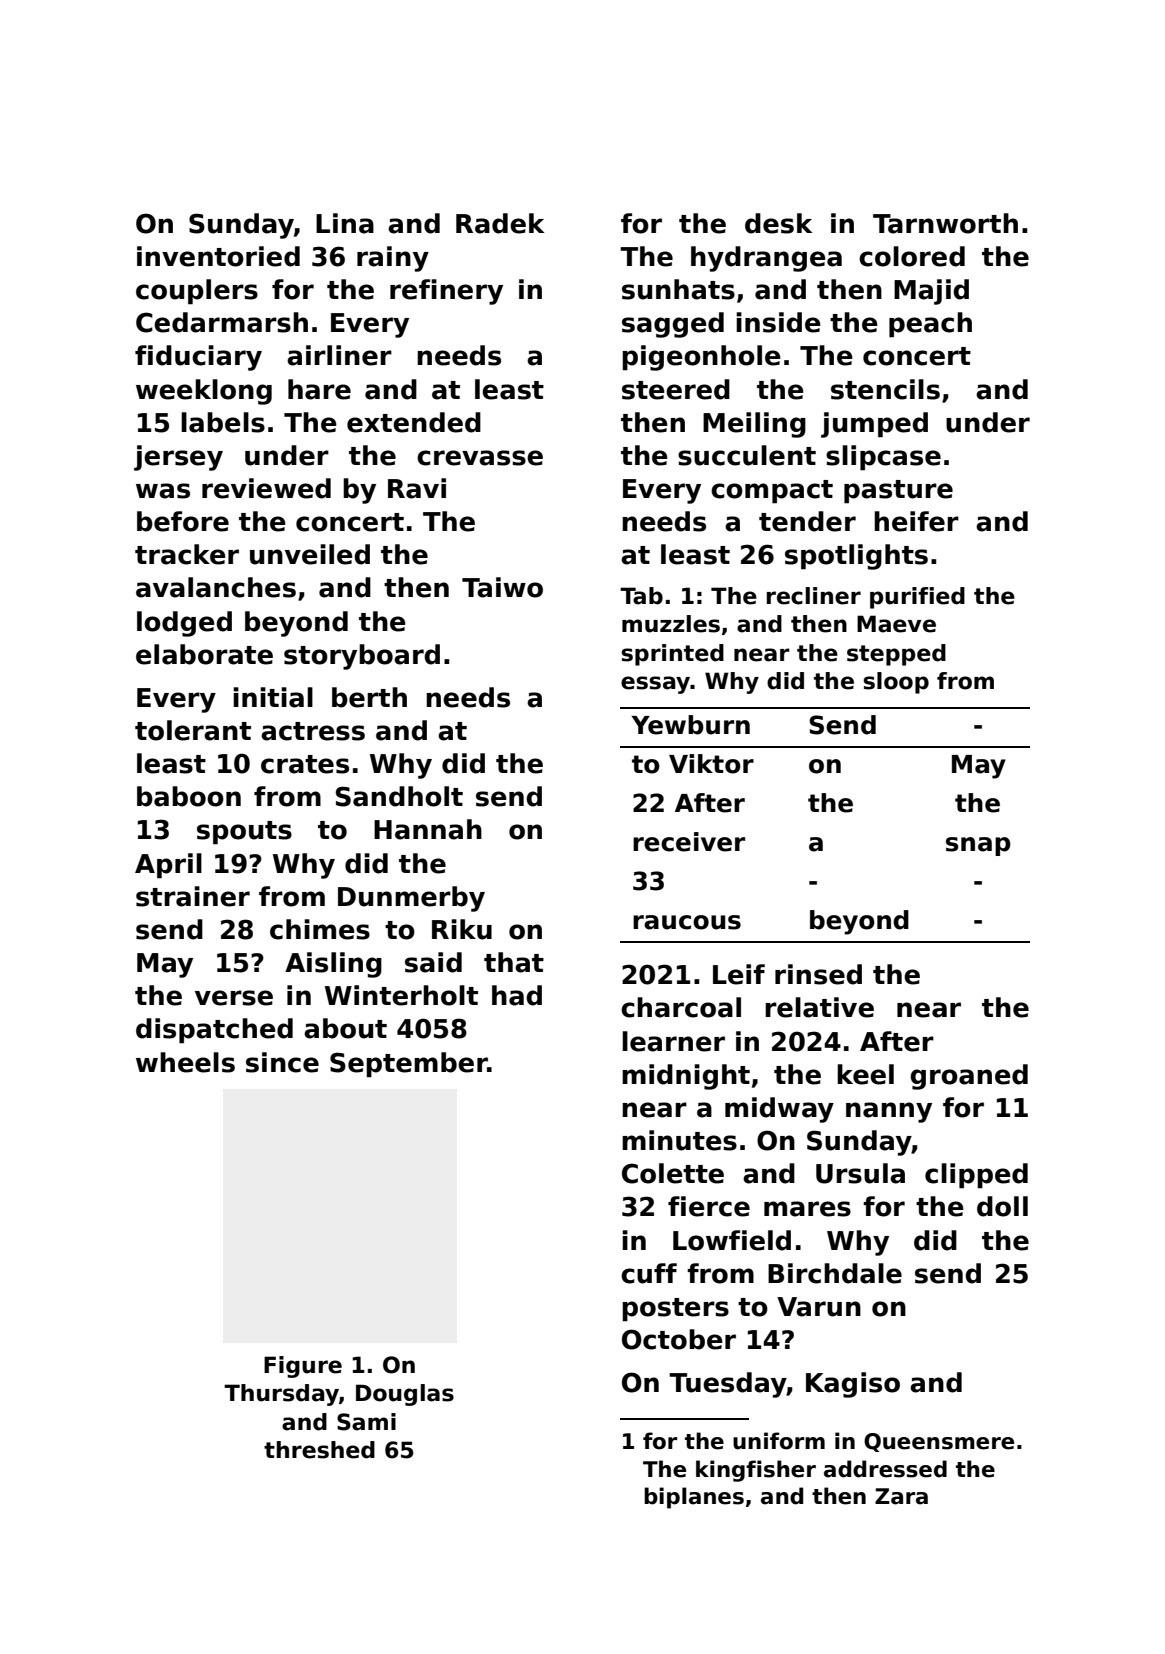 Image resolution: width=1165 pixels, height=1654 pixels. What do you see at coordinates (197, 292) in the document?
I see `couplers` at bounding box center [197, 292].
